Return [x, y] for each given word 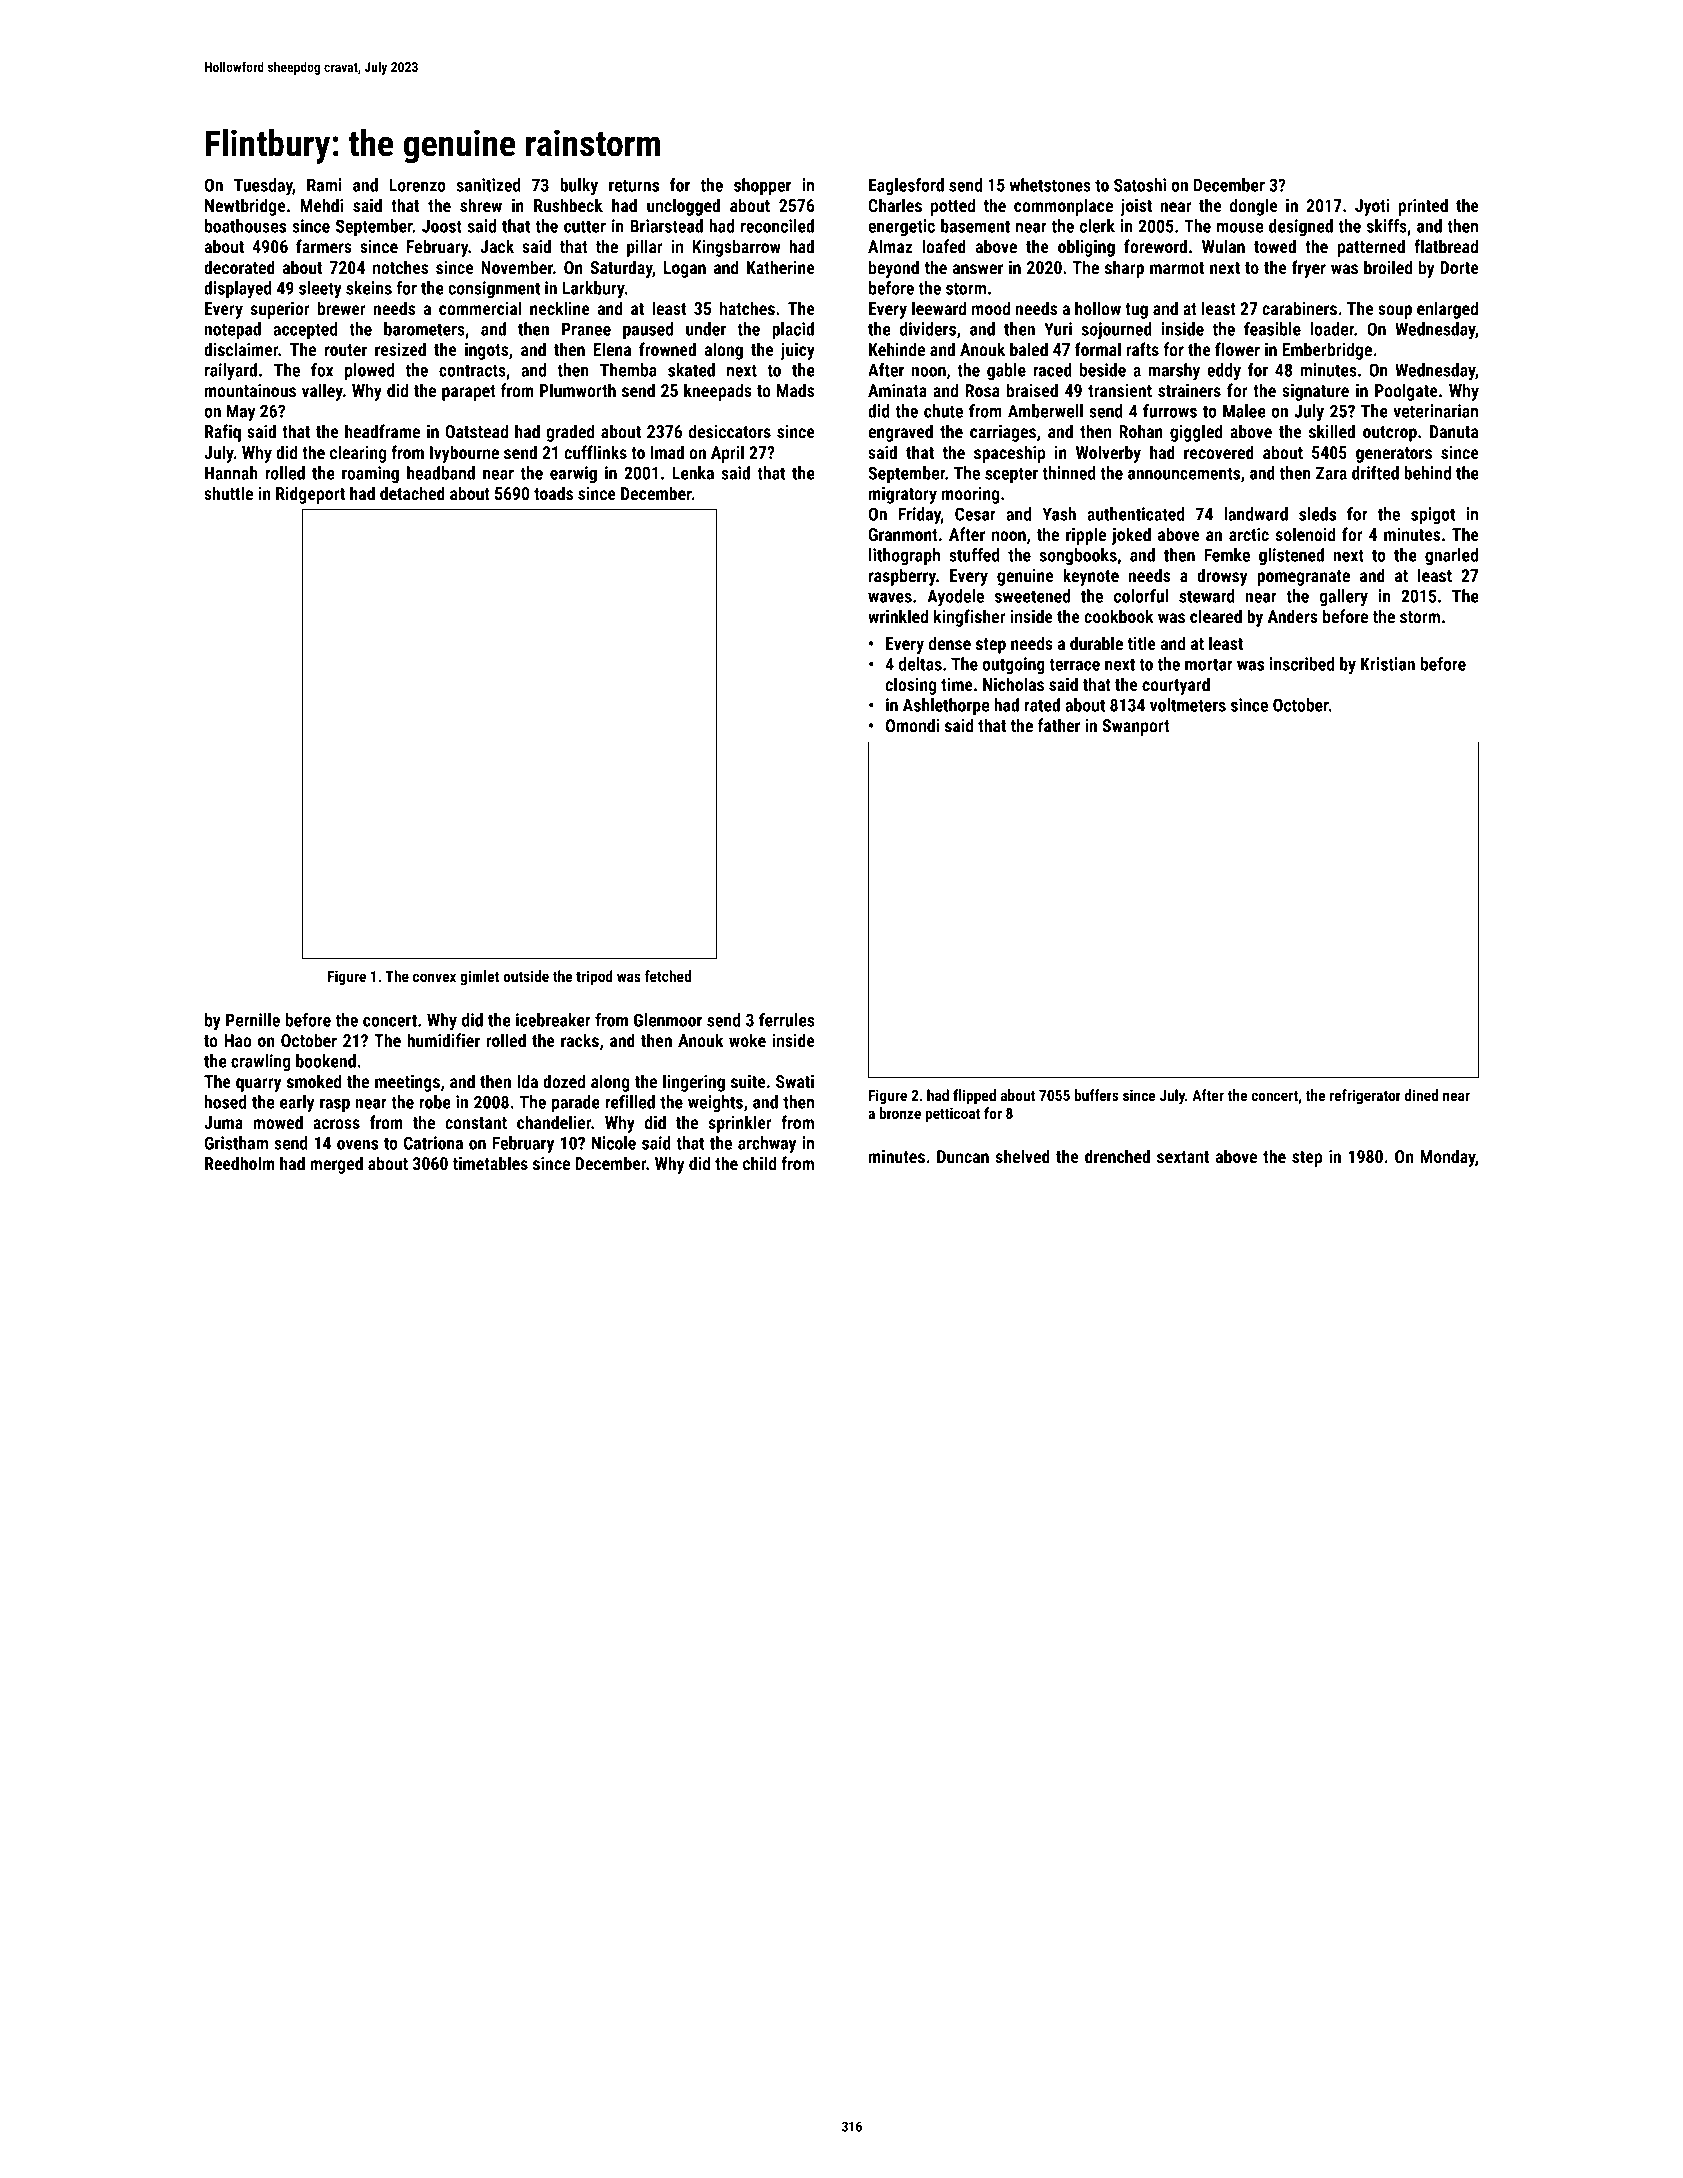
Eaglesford [906, 186]
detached [412, 493]
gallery [1343, 598]
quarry [258, 1085]
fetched [668, 976]
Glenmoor [668, 1020]
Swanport [1136, 727]
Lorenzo [417, 185]
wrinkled [898, 616]
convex [434, 977]
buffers [1096, 1095]
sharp [1124, 269]
